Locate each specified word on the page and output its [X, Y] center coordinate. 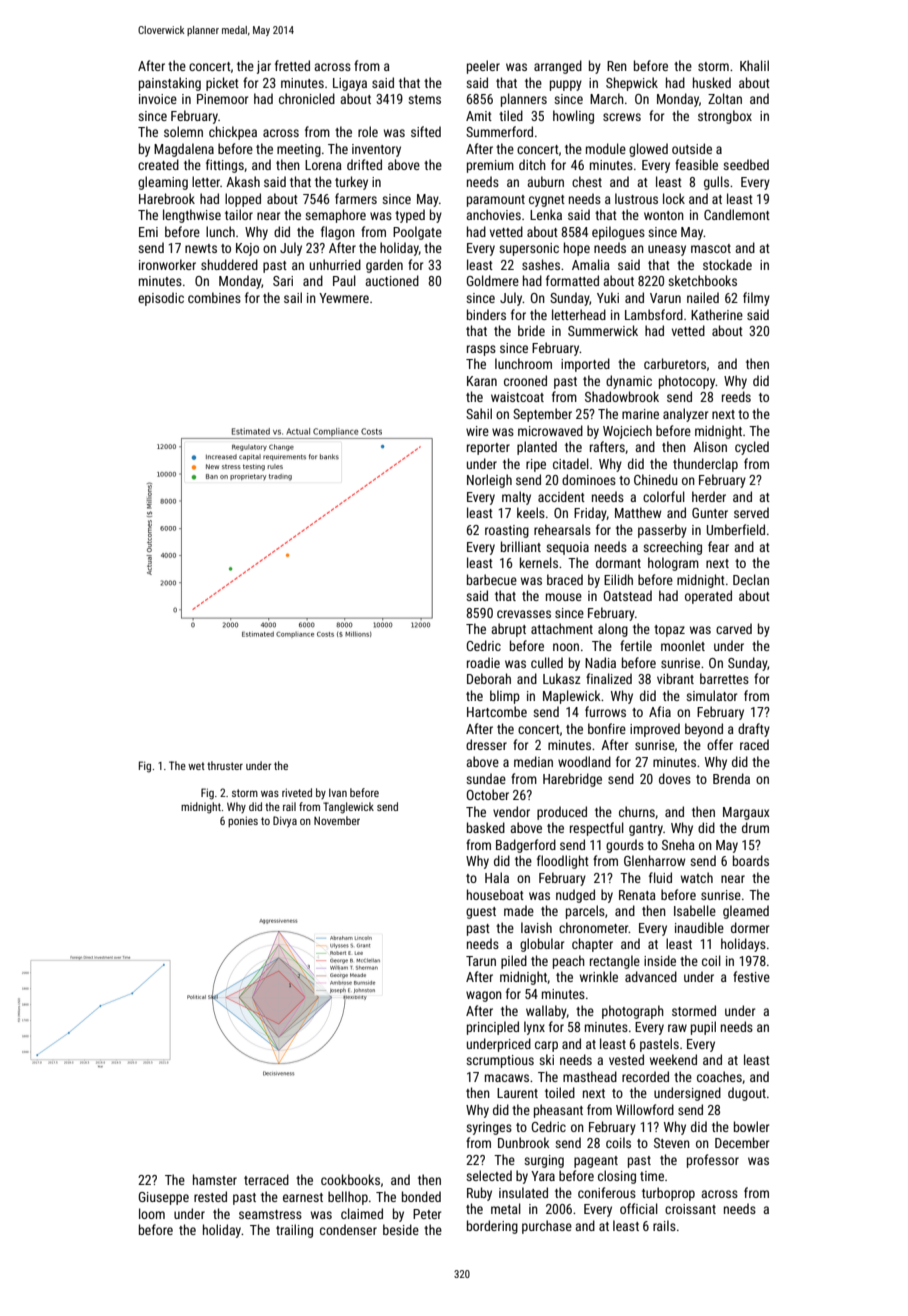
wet [196, 766]
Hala [497, 877]
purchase [547, 1227]
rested [210, 1196]
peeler [483, 67]
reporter [488, 449]
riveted [297, 792]
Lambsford [654, 314]
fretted [292, 65]
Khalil [754, 65]
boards [751, 860]
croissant [690, 1209]
